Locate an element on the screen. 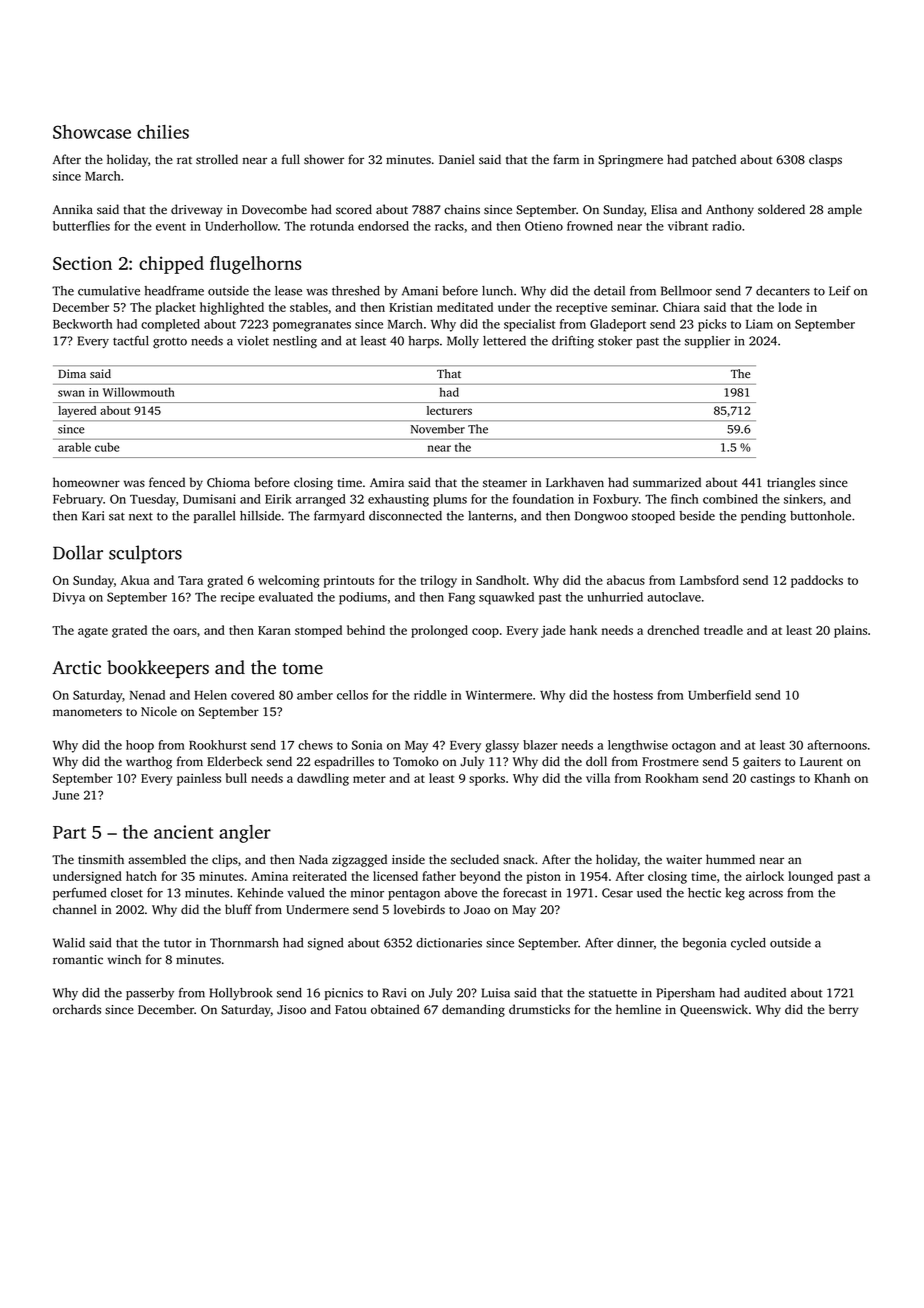  blazer is located at coordinates (540, 745).
